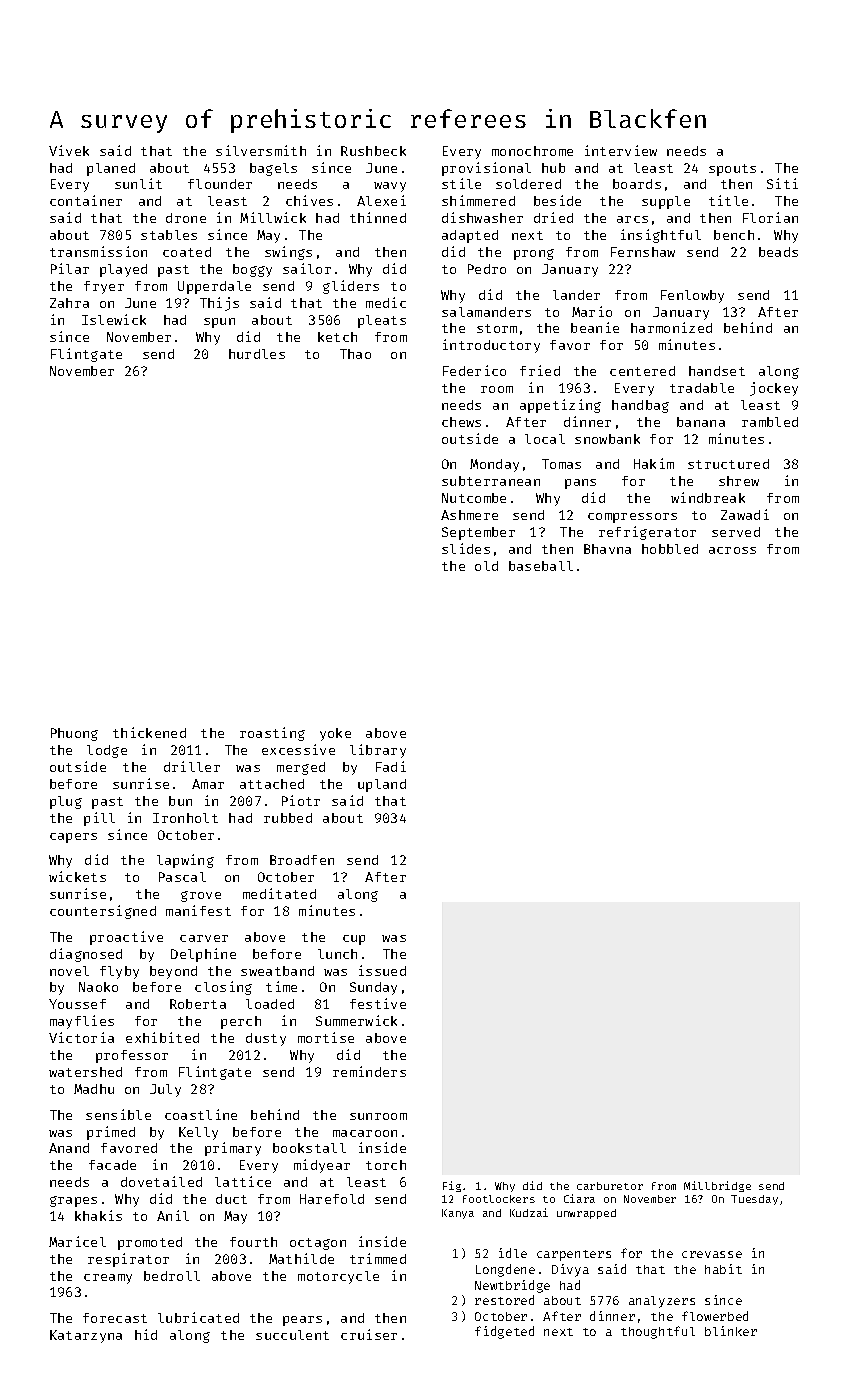  I want to click on insightful, so click(661, 236).
